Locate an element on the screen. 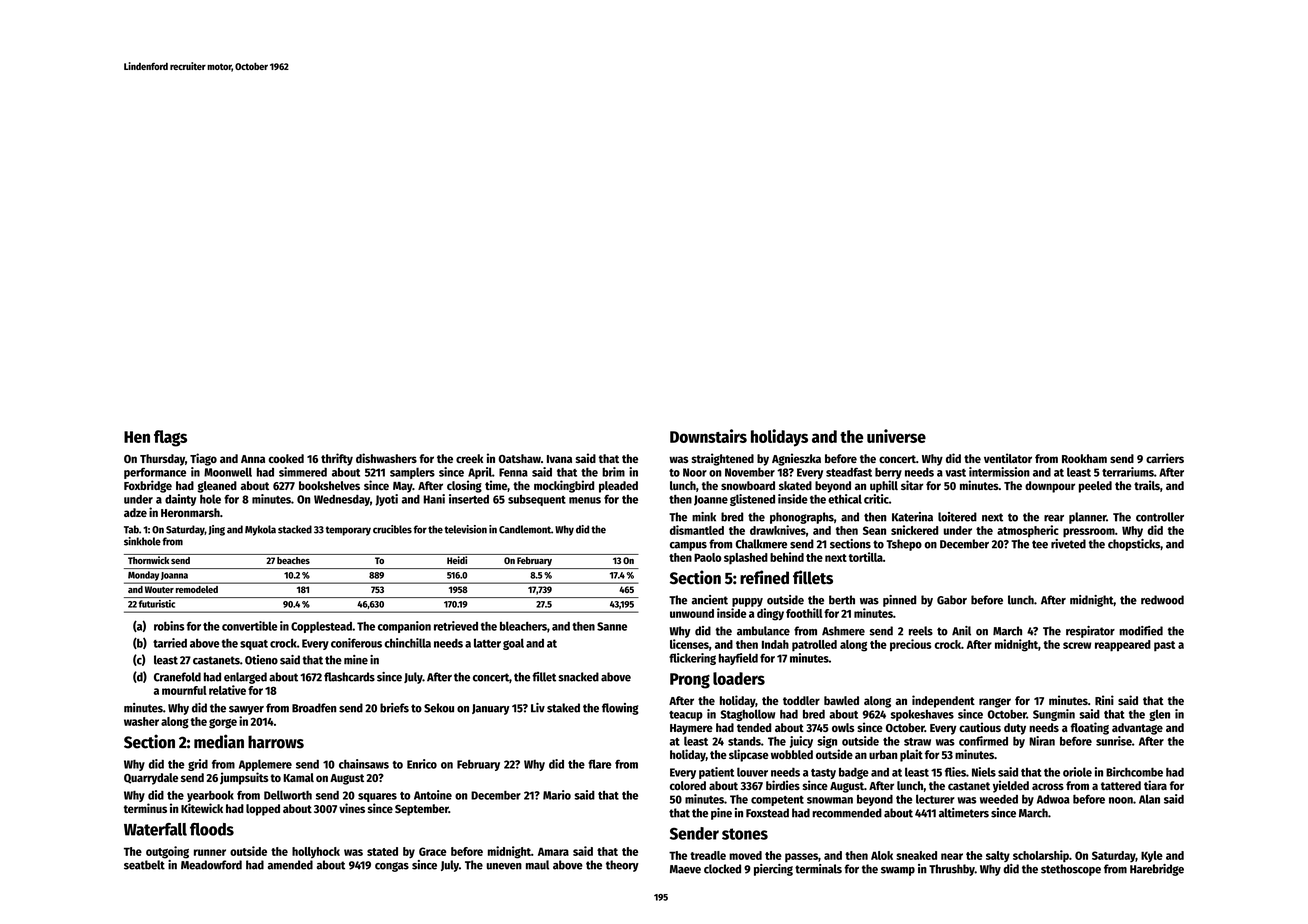  Candlemont is located at coordinates (525, 529).
